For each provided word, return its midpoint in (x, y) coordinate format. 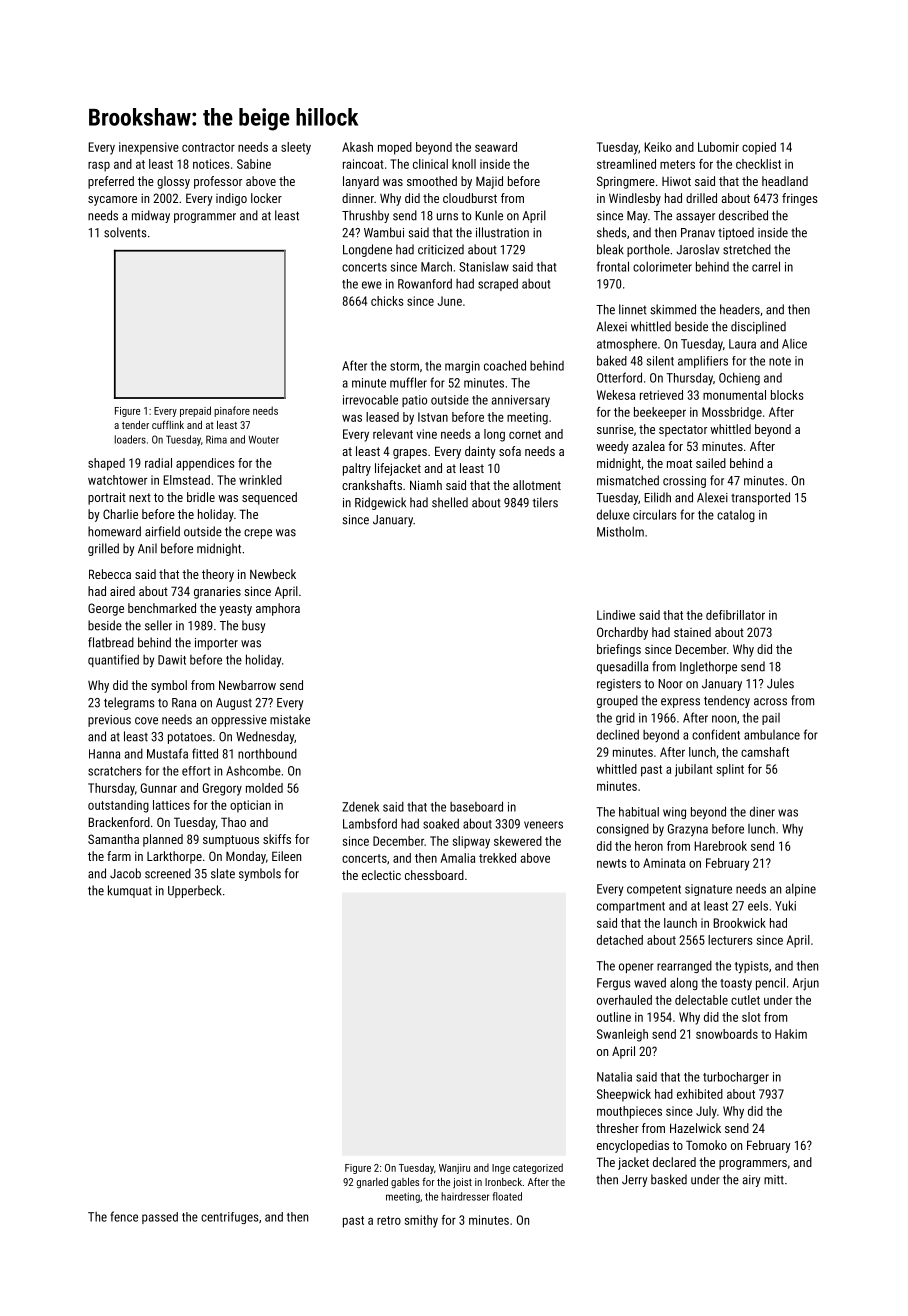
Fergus (614, 984)
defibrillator (735, 615)
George (106, 609)
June (449, 301)
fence (124, 1216)
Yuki (785, 905)
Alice (794, 344)
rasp (99, 166)
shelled (450, 502)
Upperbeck (195, 891)
